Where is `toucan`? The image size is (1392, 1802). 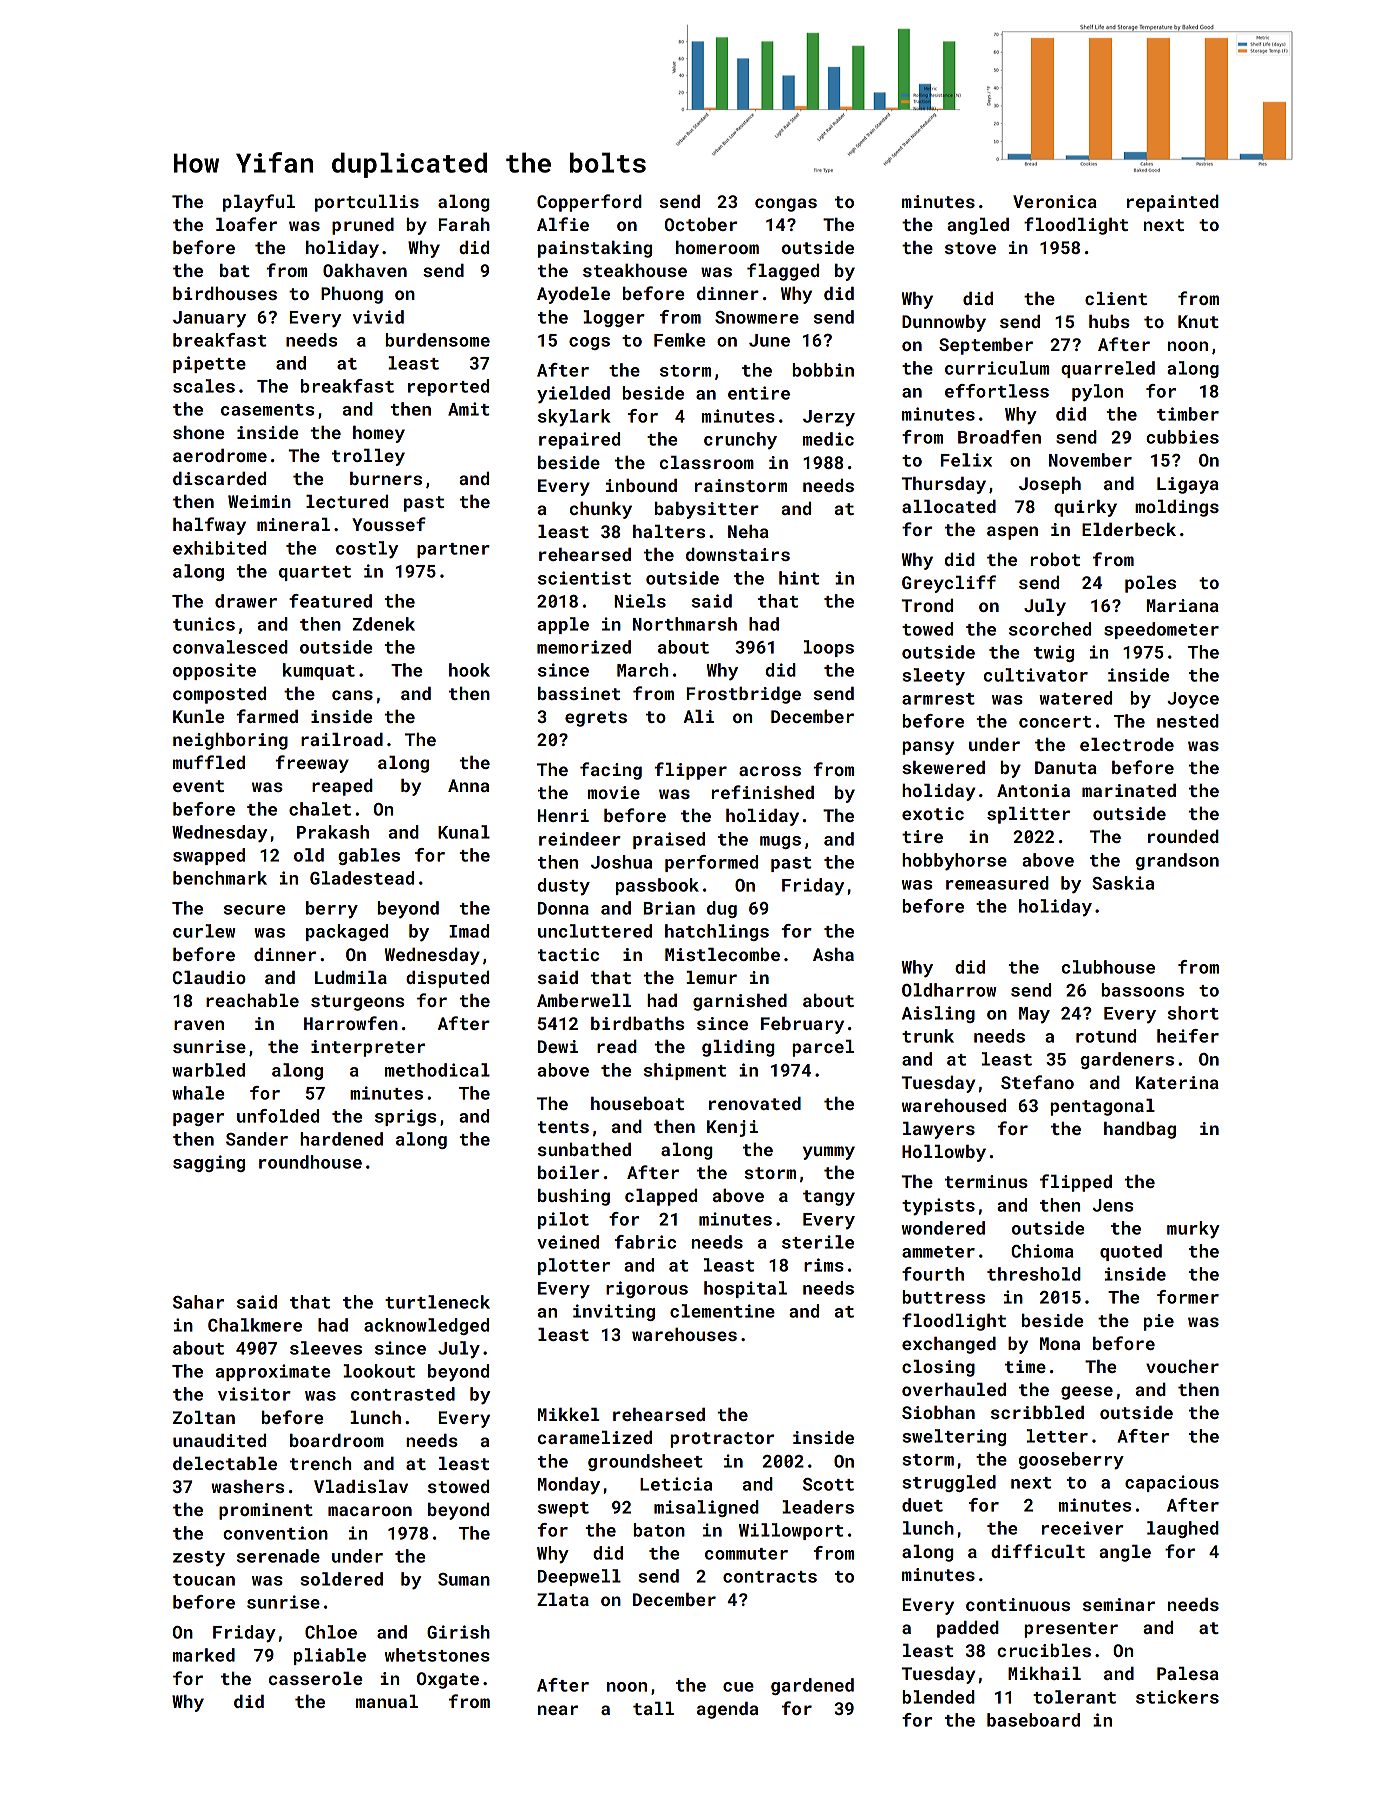 toucan is located at coordinates (204, 1580).
